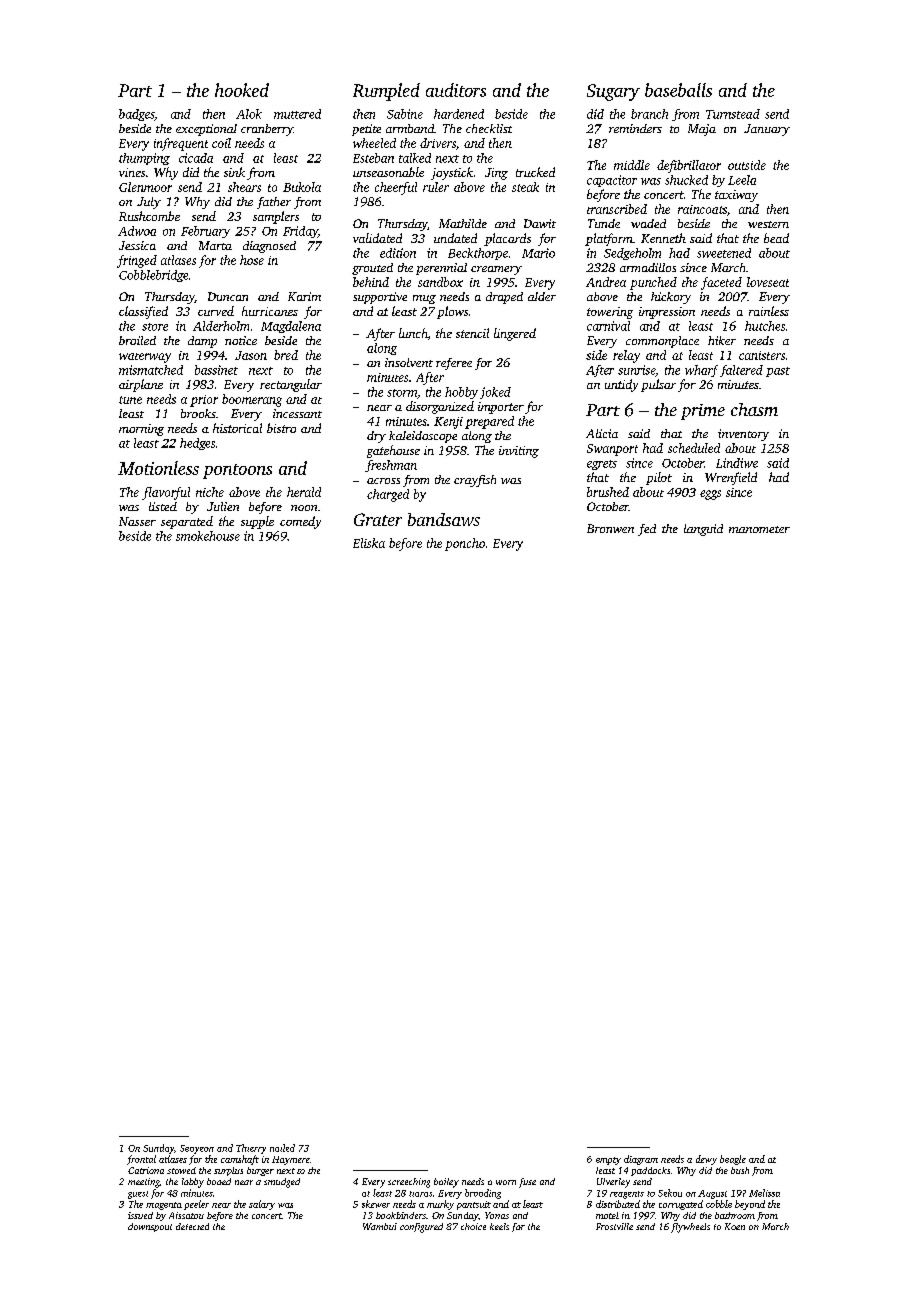 The height and width of the document is (1316, 908). Describe the element at coordinates (304, 296) in the document. I see `Karim` at that location.
